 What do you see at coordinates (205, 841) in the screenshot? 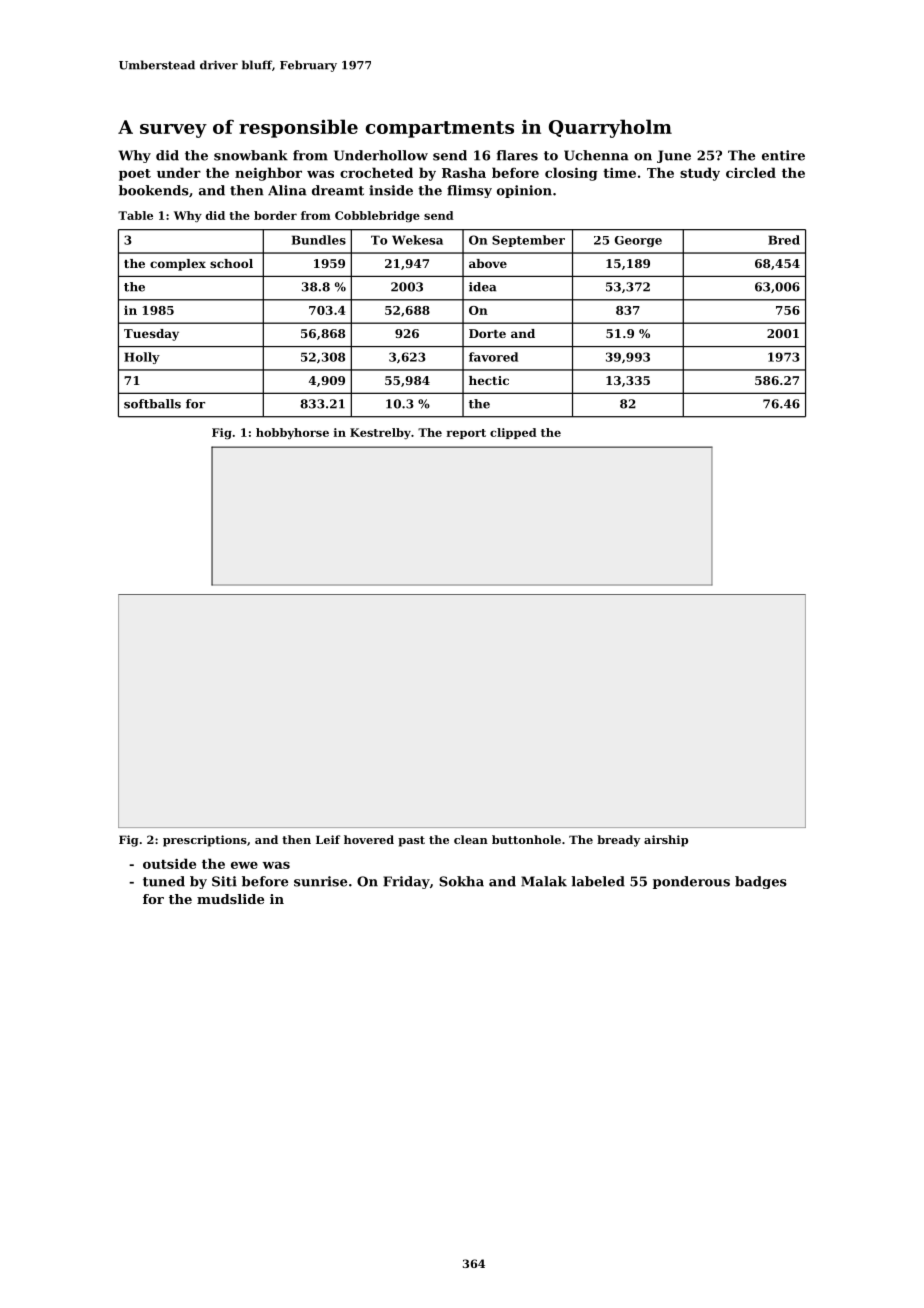
I see `prescriptions` at bounding box center [205, 841].
